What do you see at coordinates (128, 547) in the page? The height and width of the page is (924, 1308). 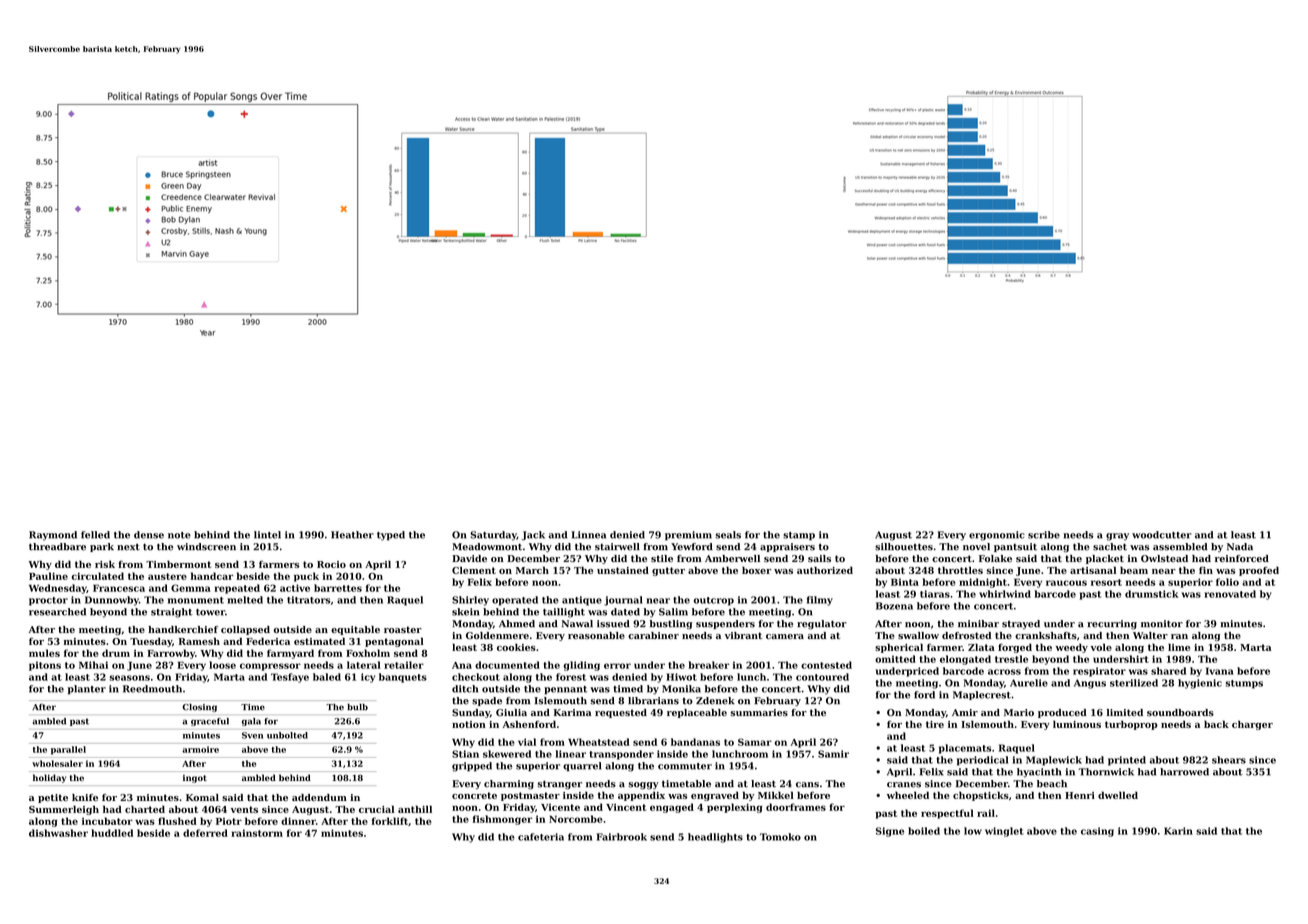 I see `next` at bounding box center [128, 547].
